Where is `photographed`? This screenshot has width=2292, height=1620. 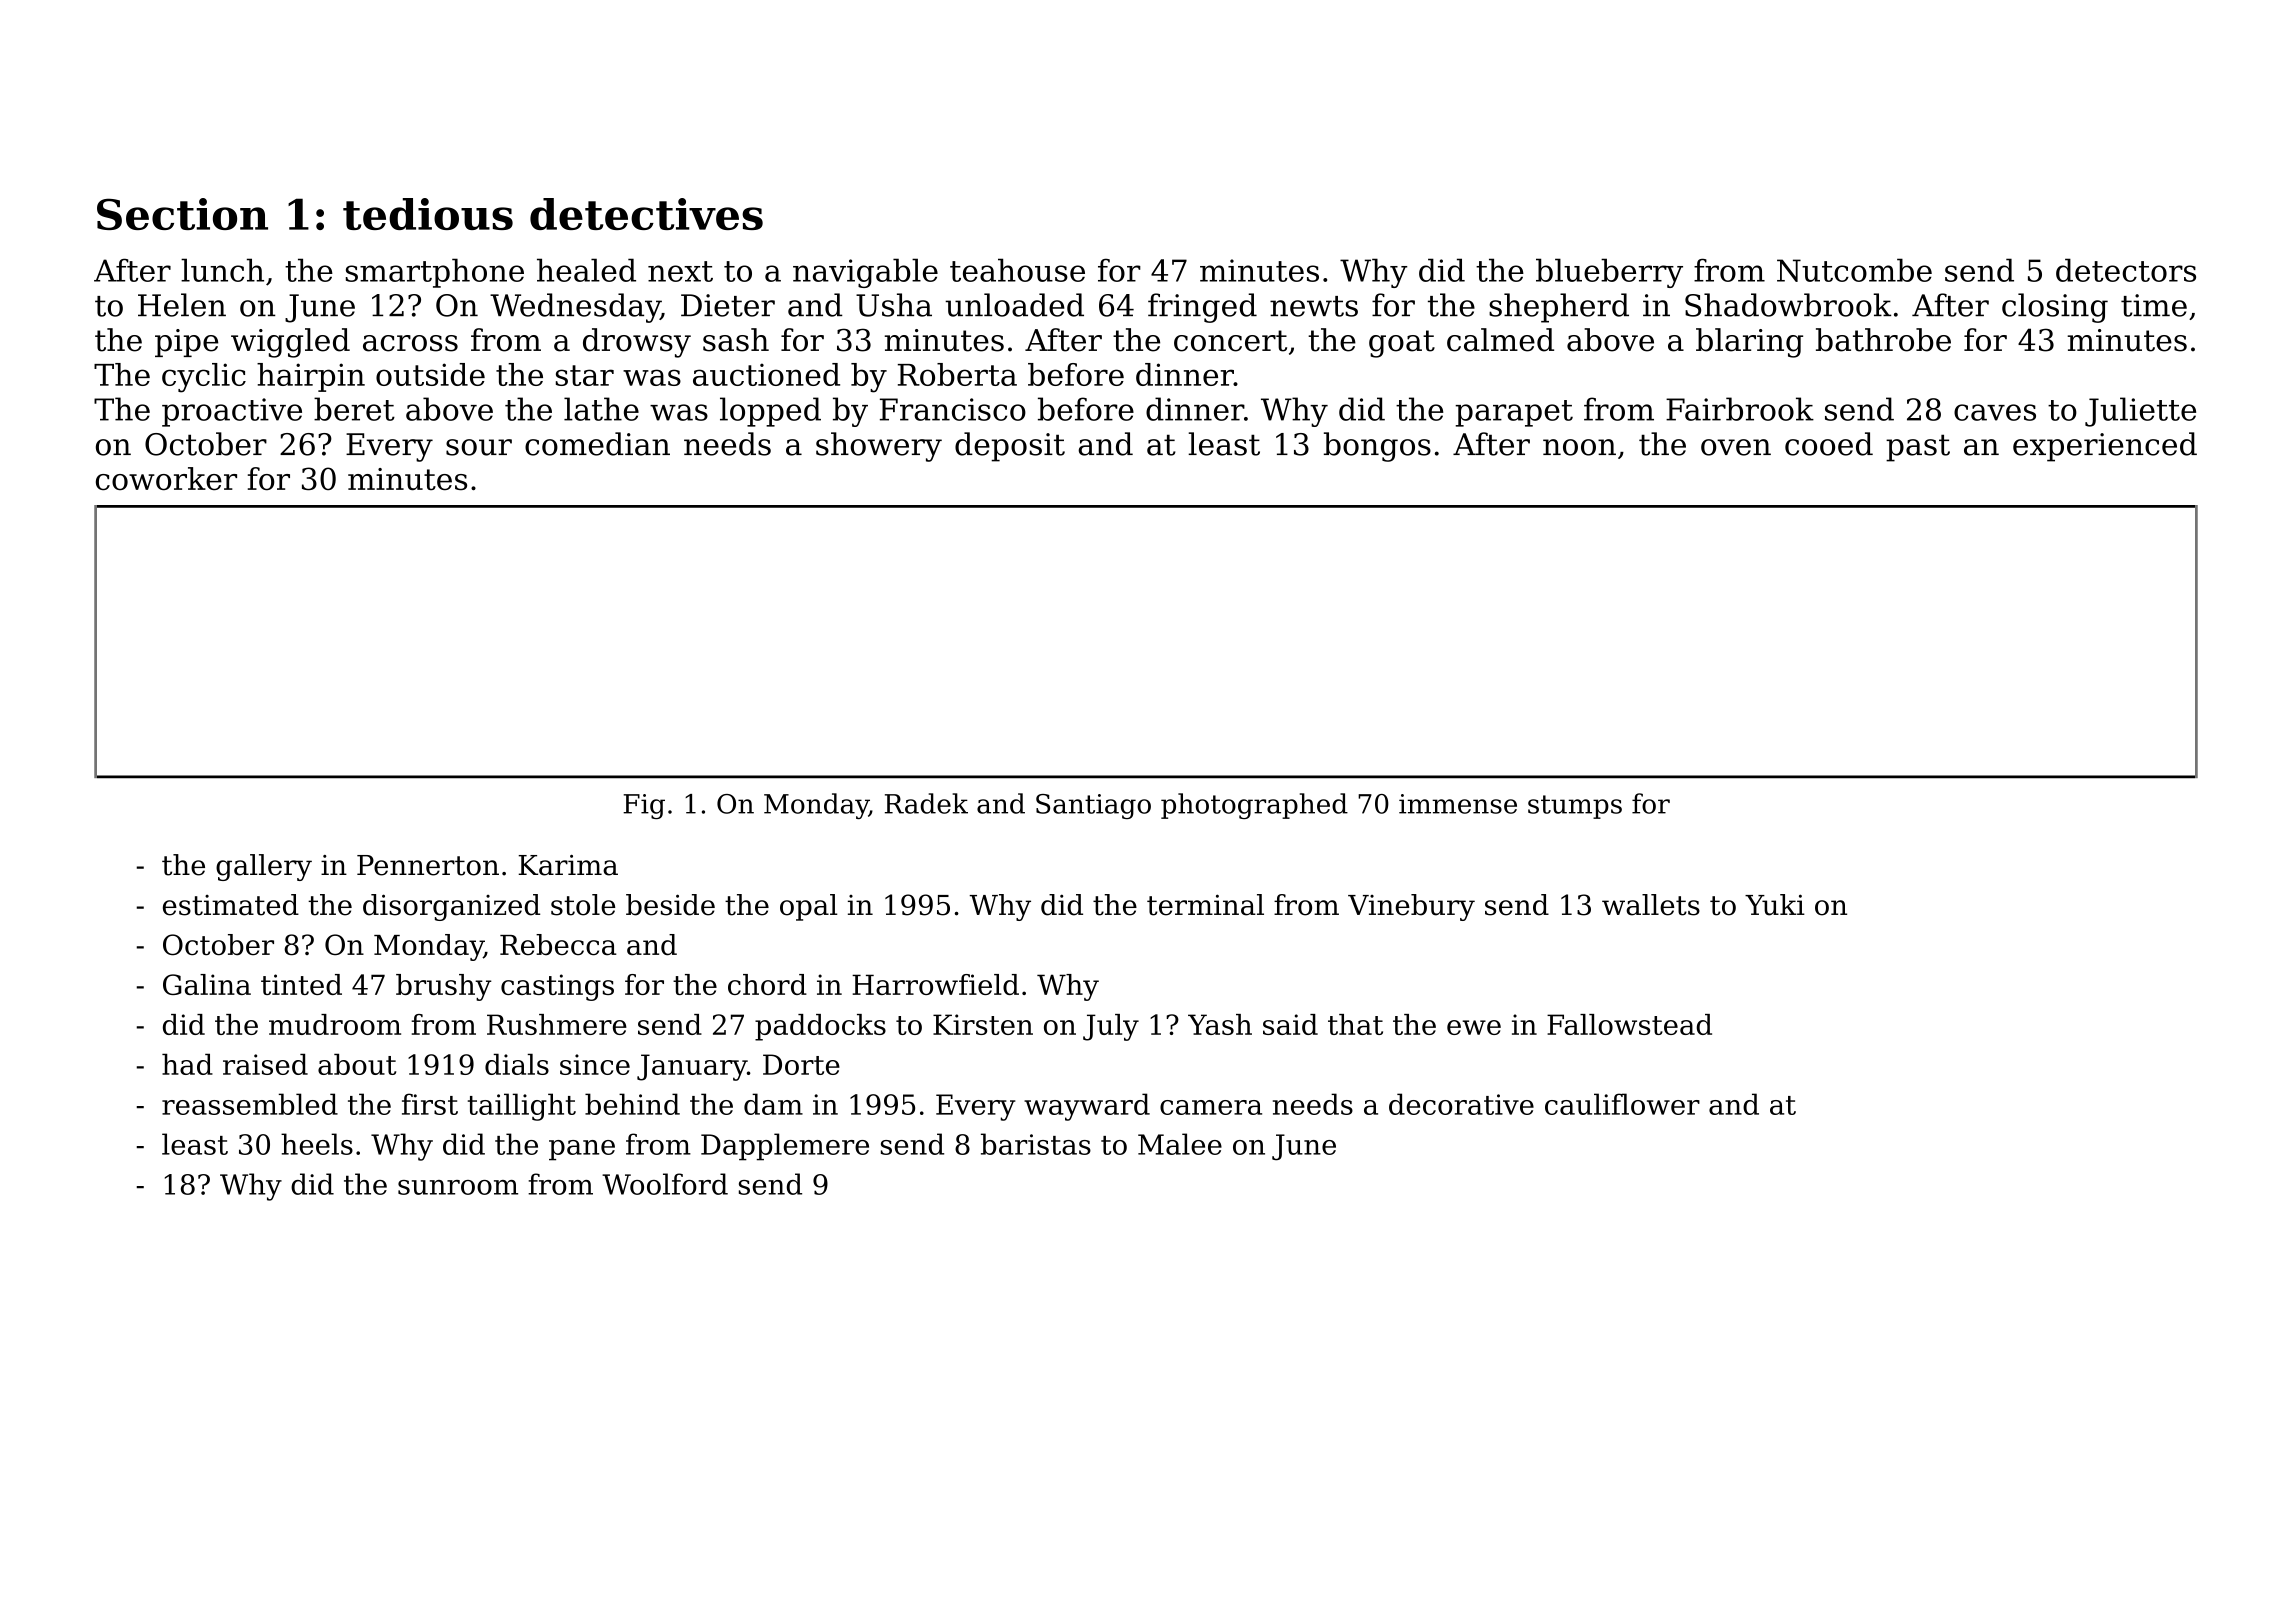 photographed is located at coordinates (1254, 806).
